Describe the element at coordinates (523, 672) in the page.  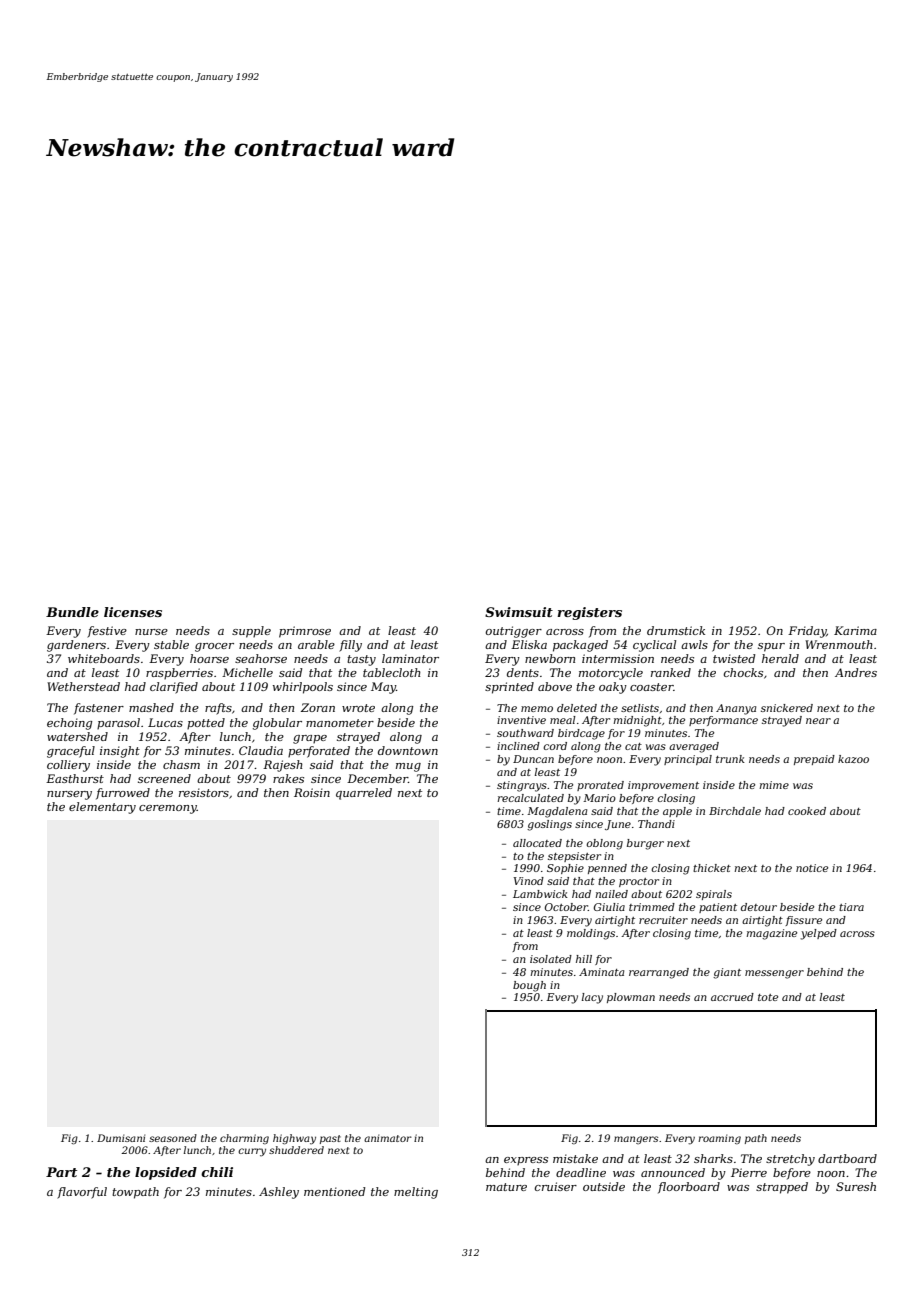
I see `dents` at that location.
